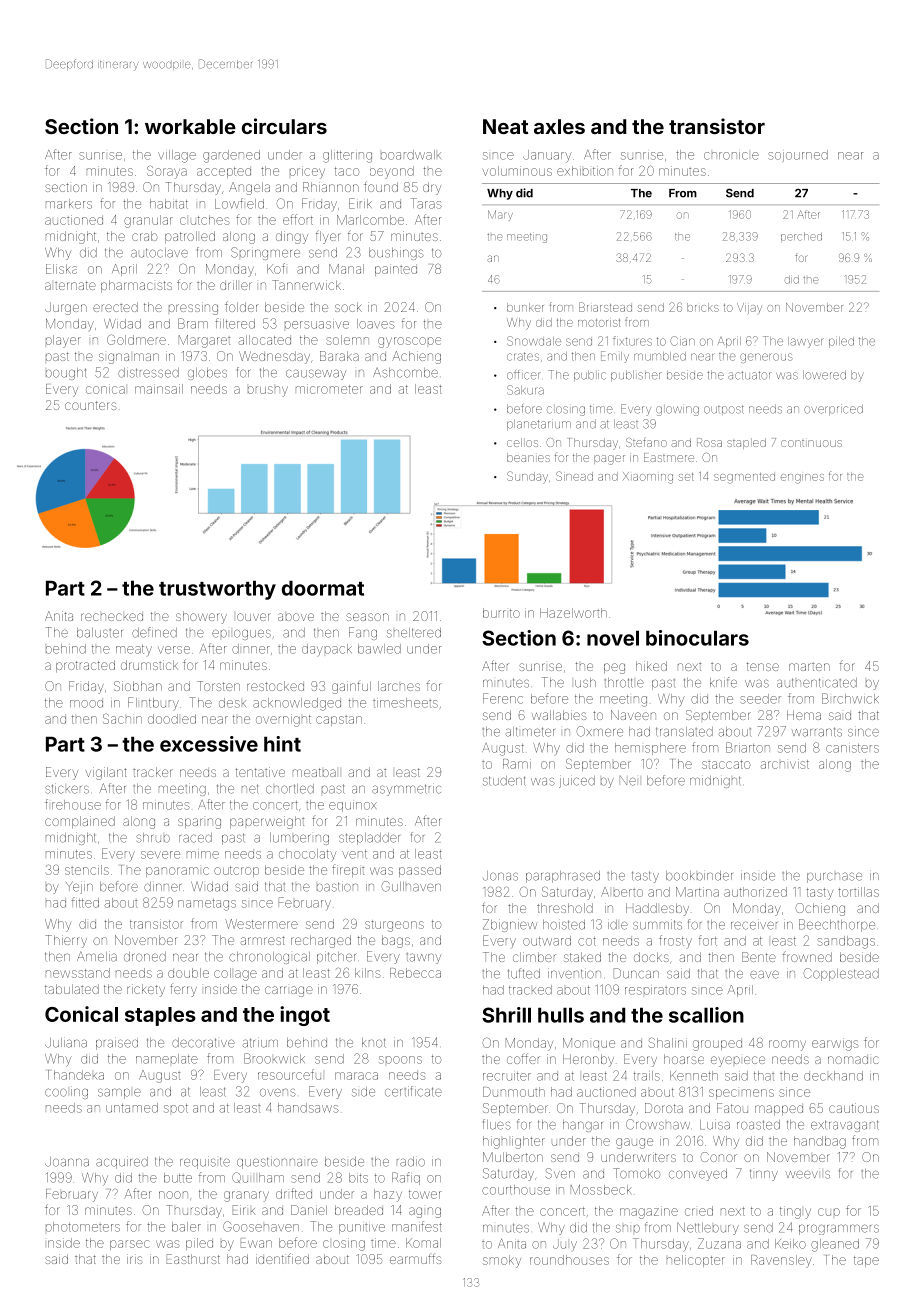 This page has width=924, height=1308. What do you see at coordinates (339, 721) in the page?
I see `capstan` at bounding box center [339, 721].
